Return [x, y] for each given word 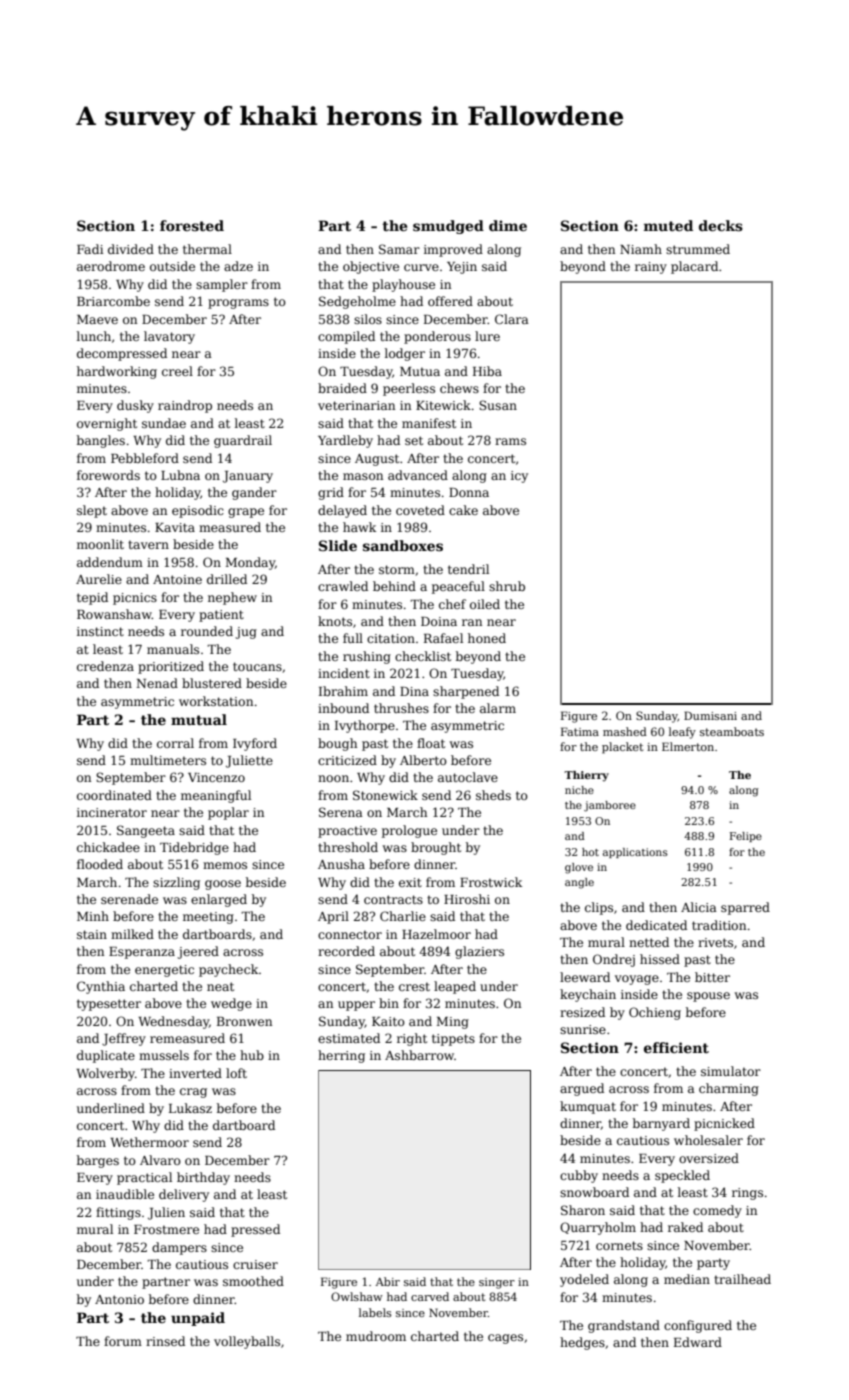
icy [519, 477]
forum [123, 1341]
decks [721, 225]
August [377, 460]
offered [450, 301]
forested [192, 225]
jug [246, 633]
